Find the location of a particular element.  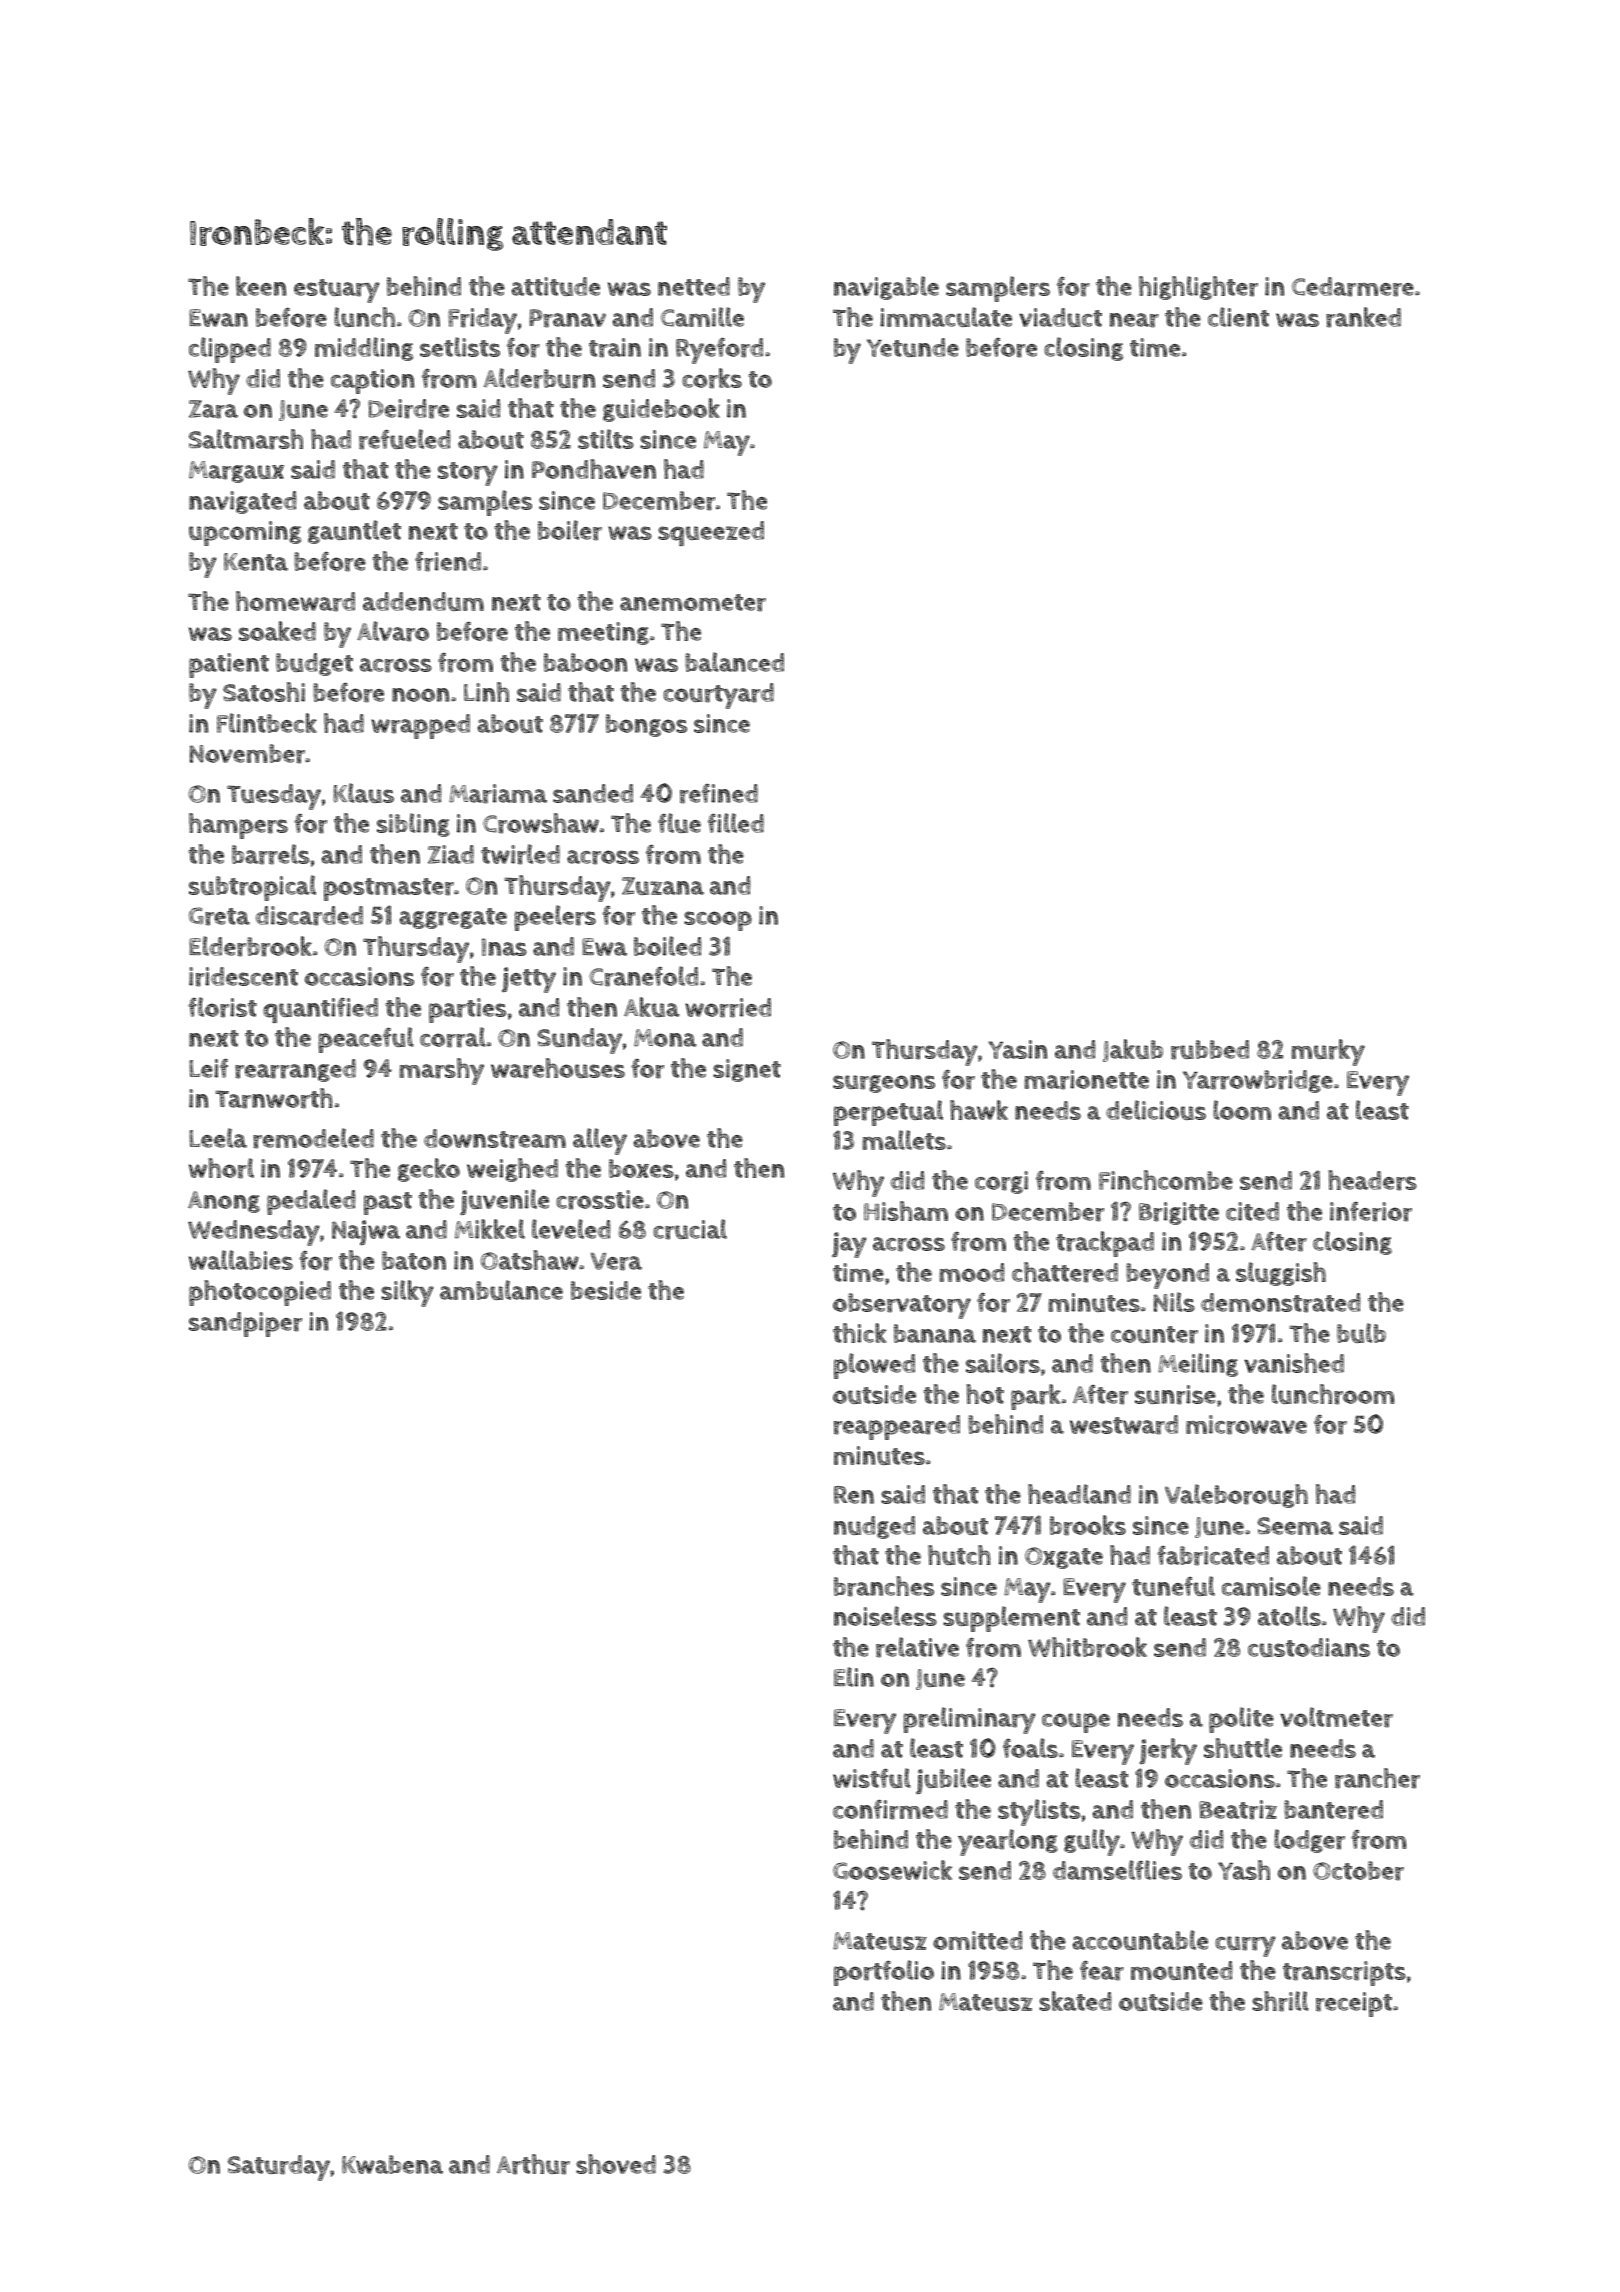

shoved is located at coordinates (616, 2164).
